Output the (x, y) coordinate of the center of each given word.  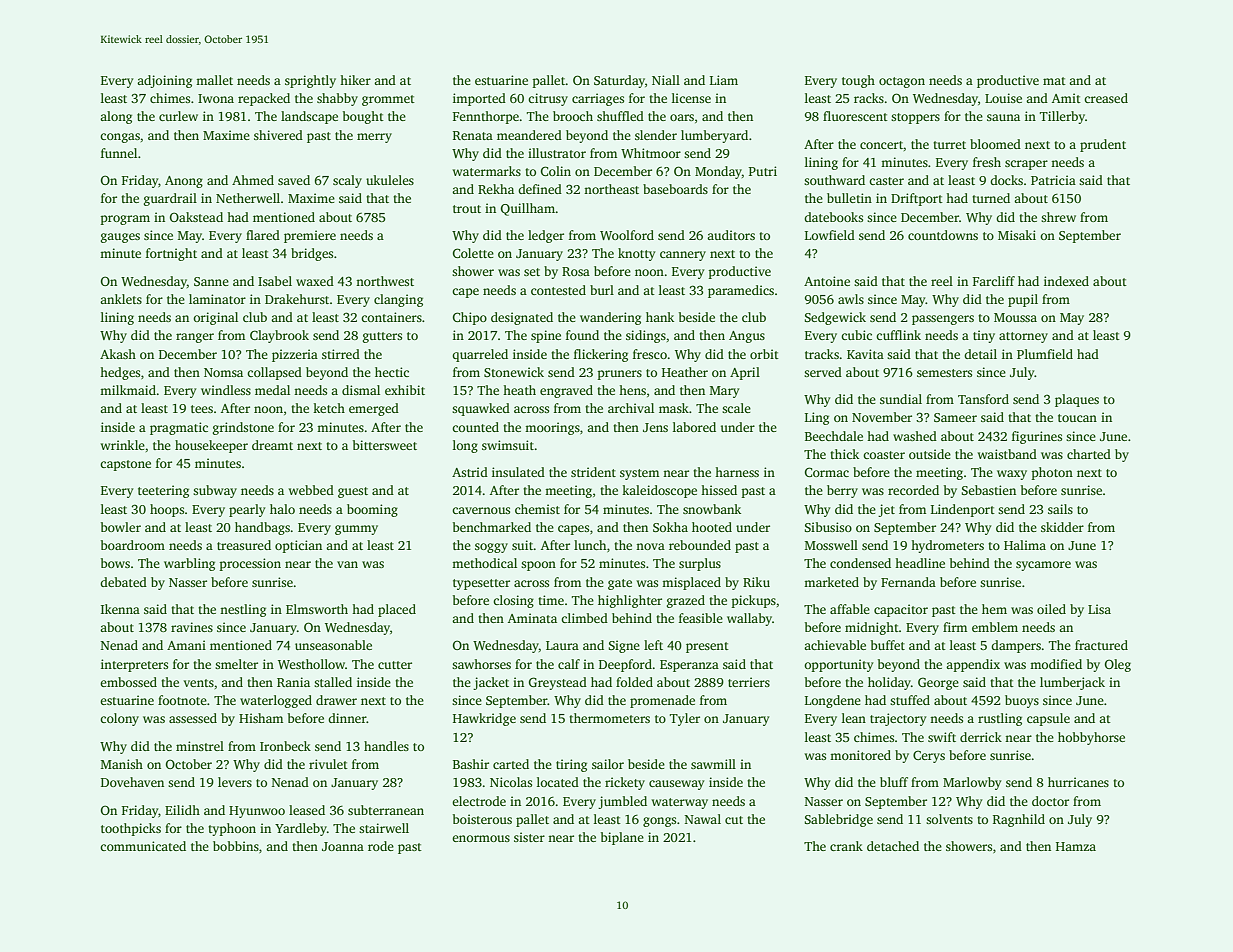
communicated (143, 846)
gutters (382, 337)
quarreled (480, 355)
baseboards (675, 189)
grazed (686, 601)
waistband (1007, 454)
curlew (178, 116)
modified (1056, 664)
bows (115, 563)
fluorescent (855, 116)
